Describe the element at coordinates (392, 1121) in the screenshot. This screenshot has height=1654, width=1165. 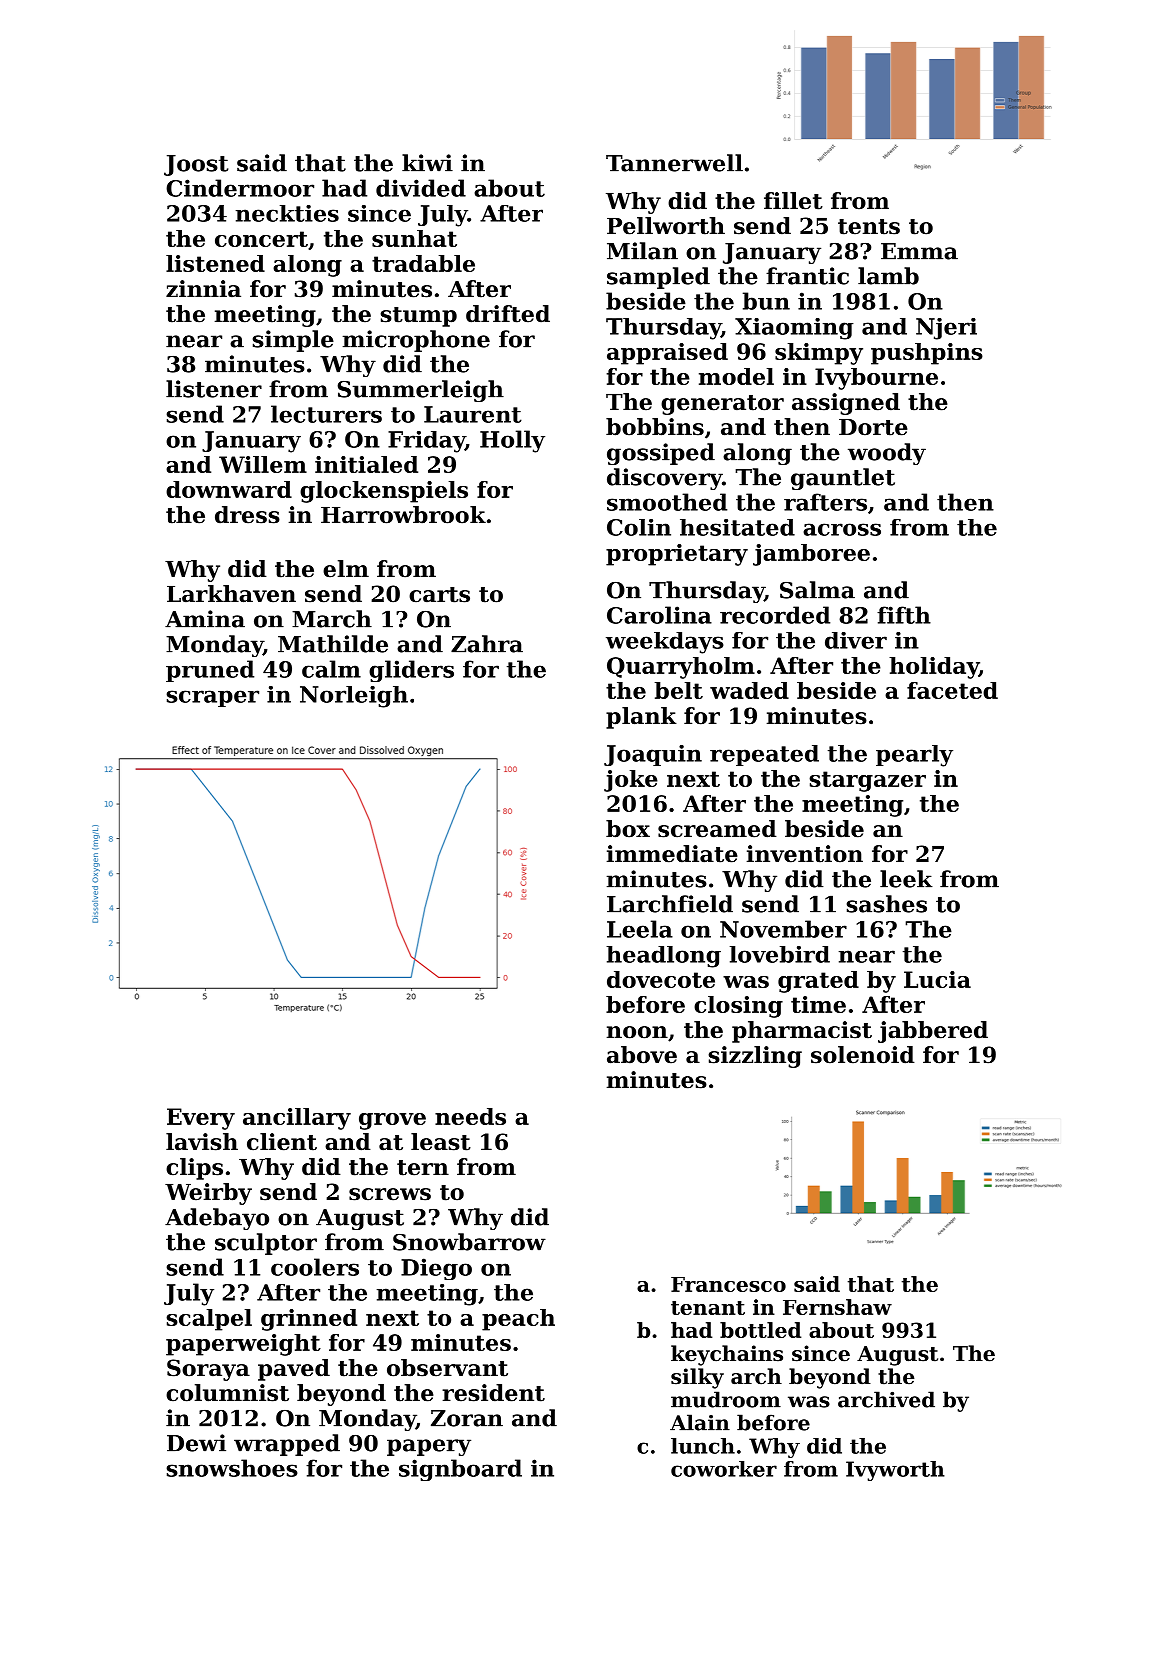
I see `grove` at that location.
